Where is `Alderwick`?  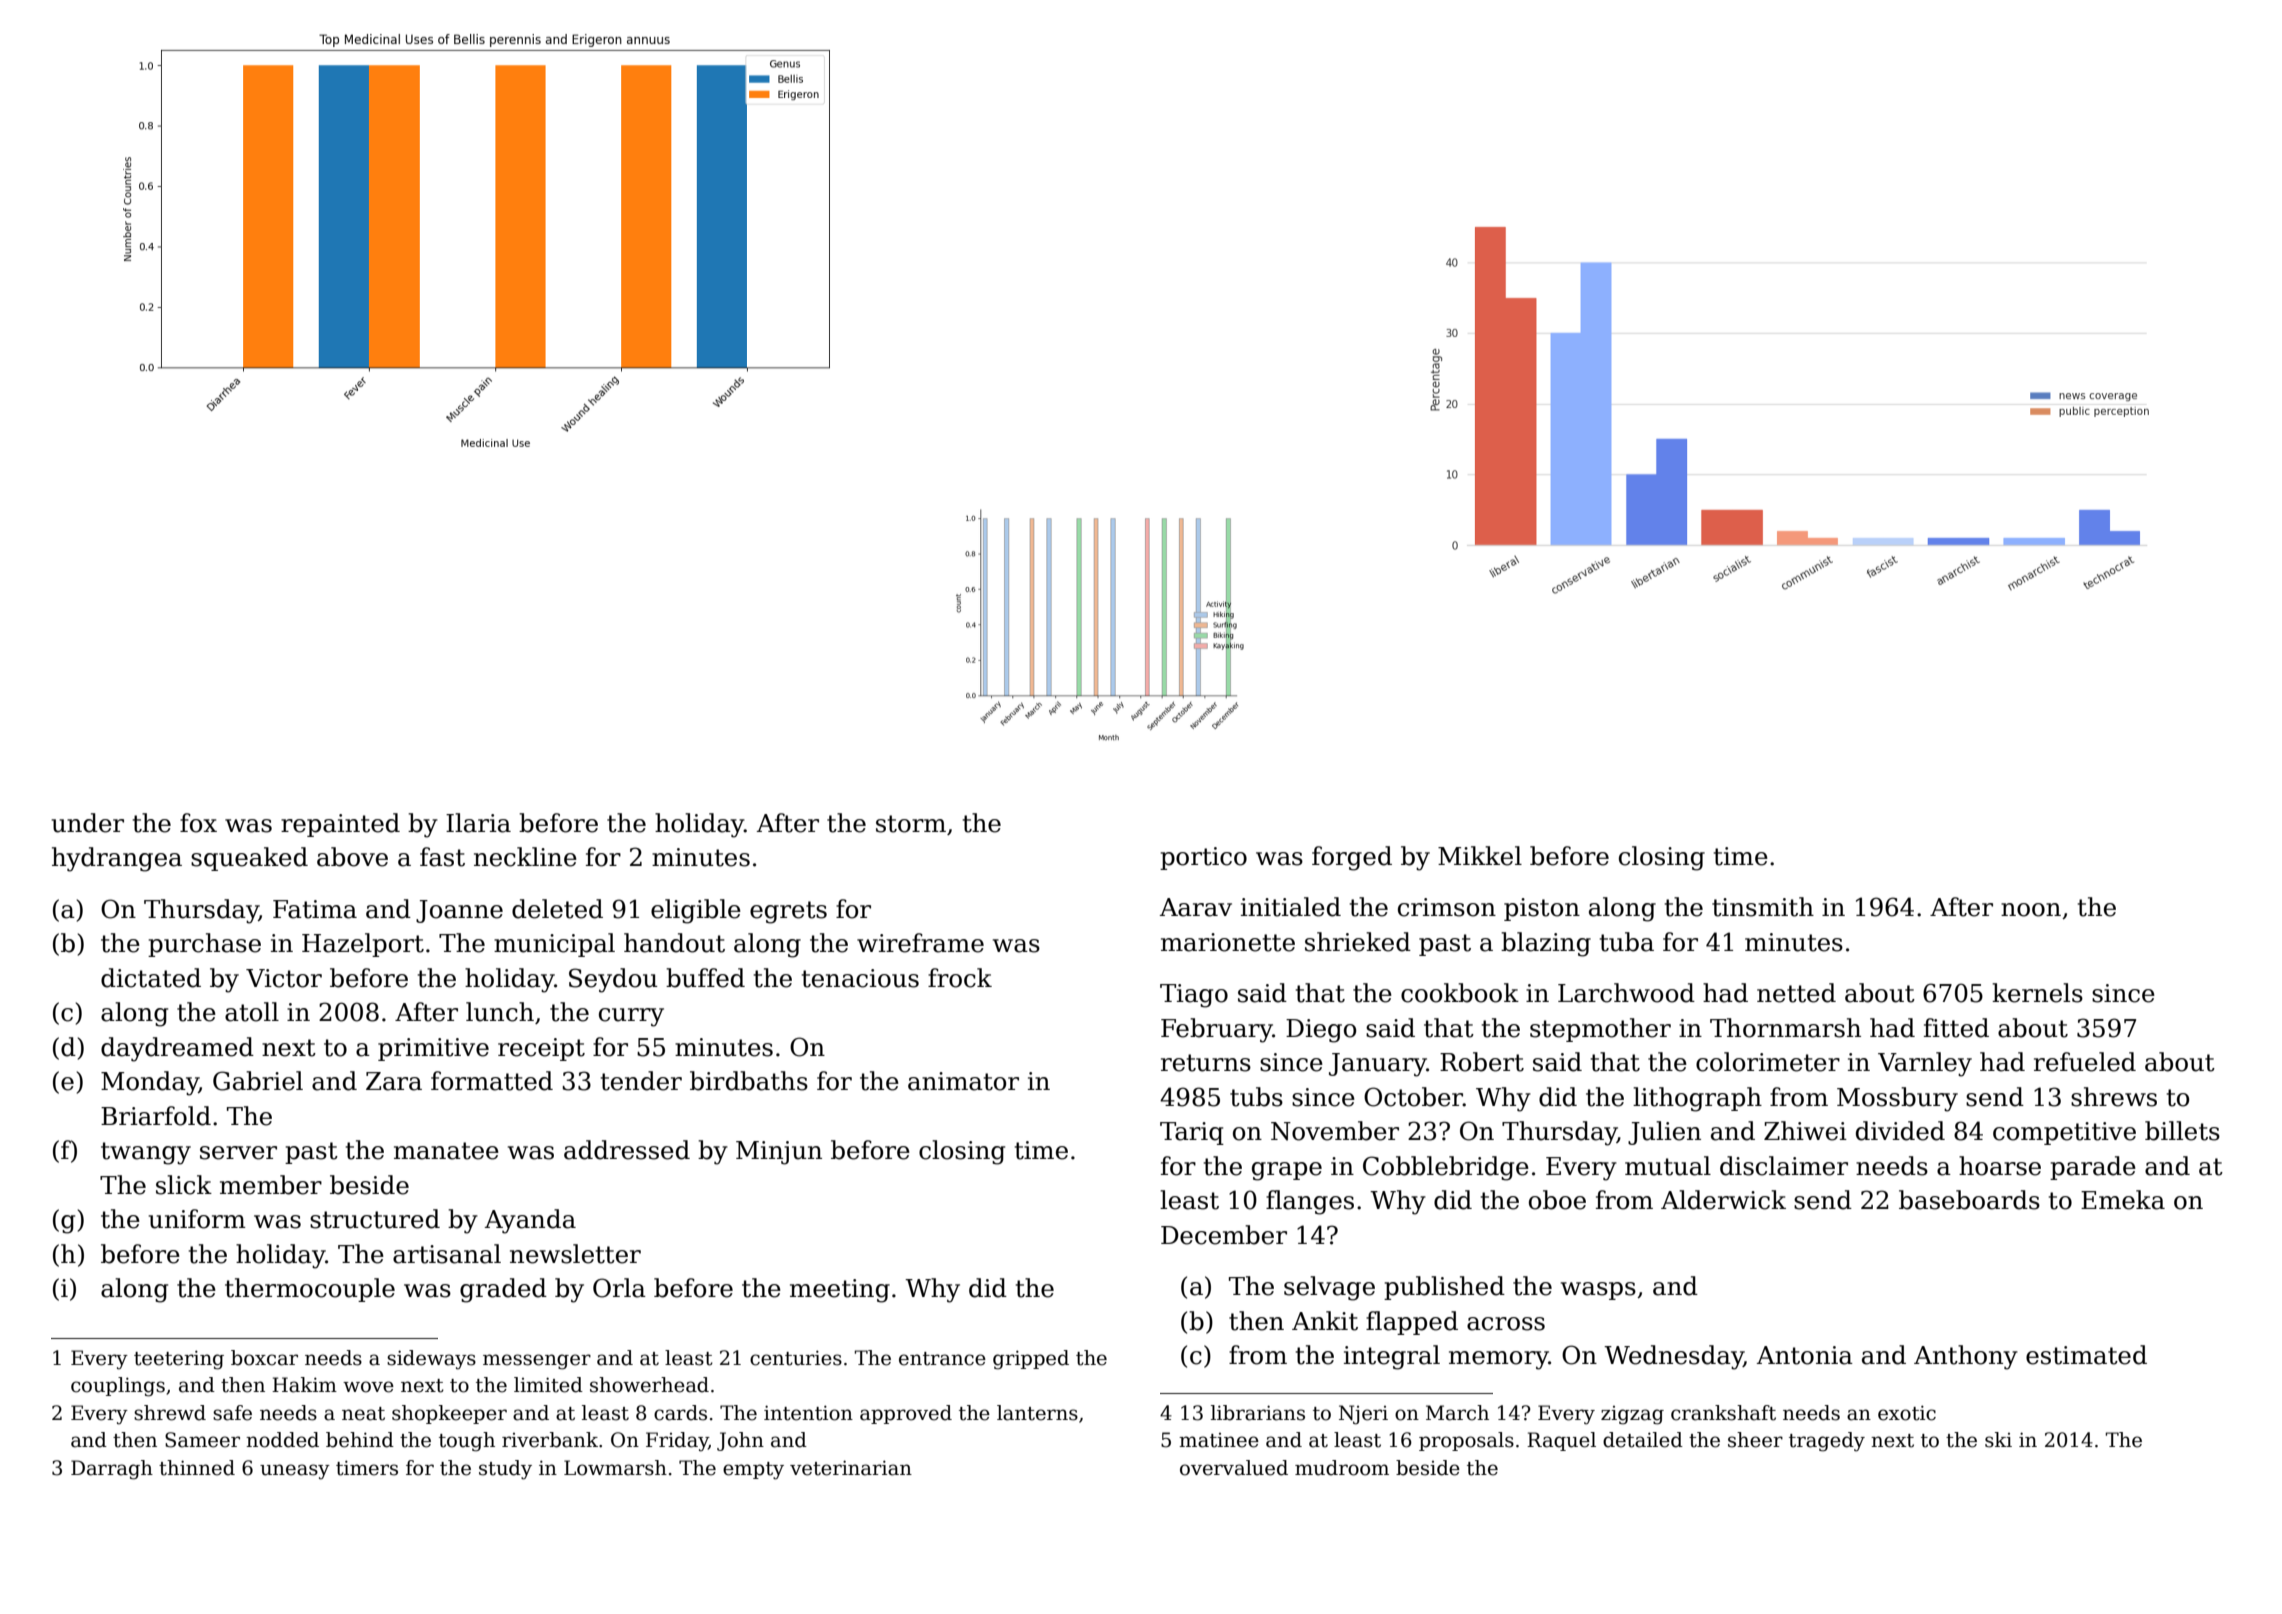
Alderwick is located at coordinates (1723, 1200).
